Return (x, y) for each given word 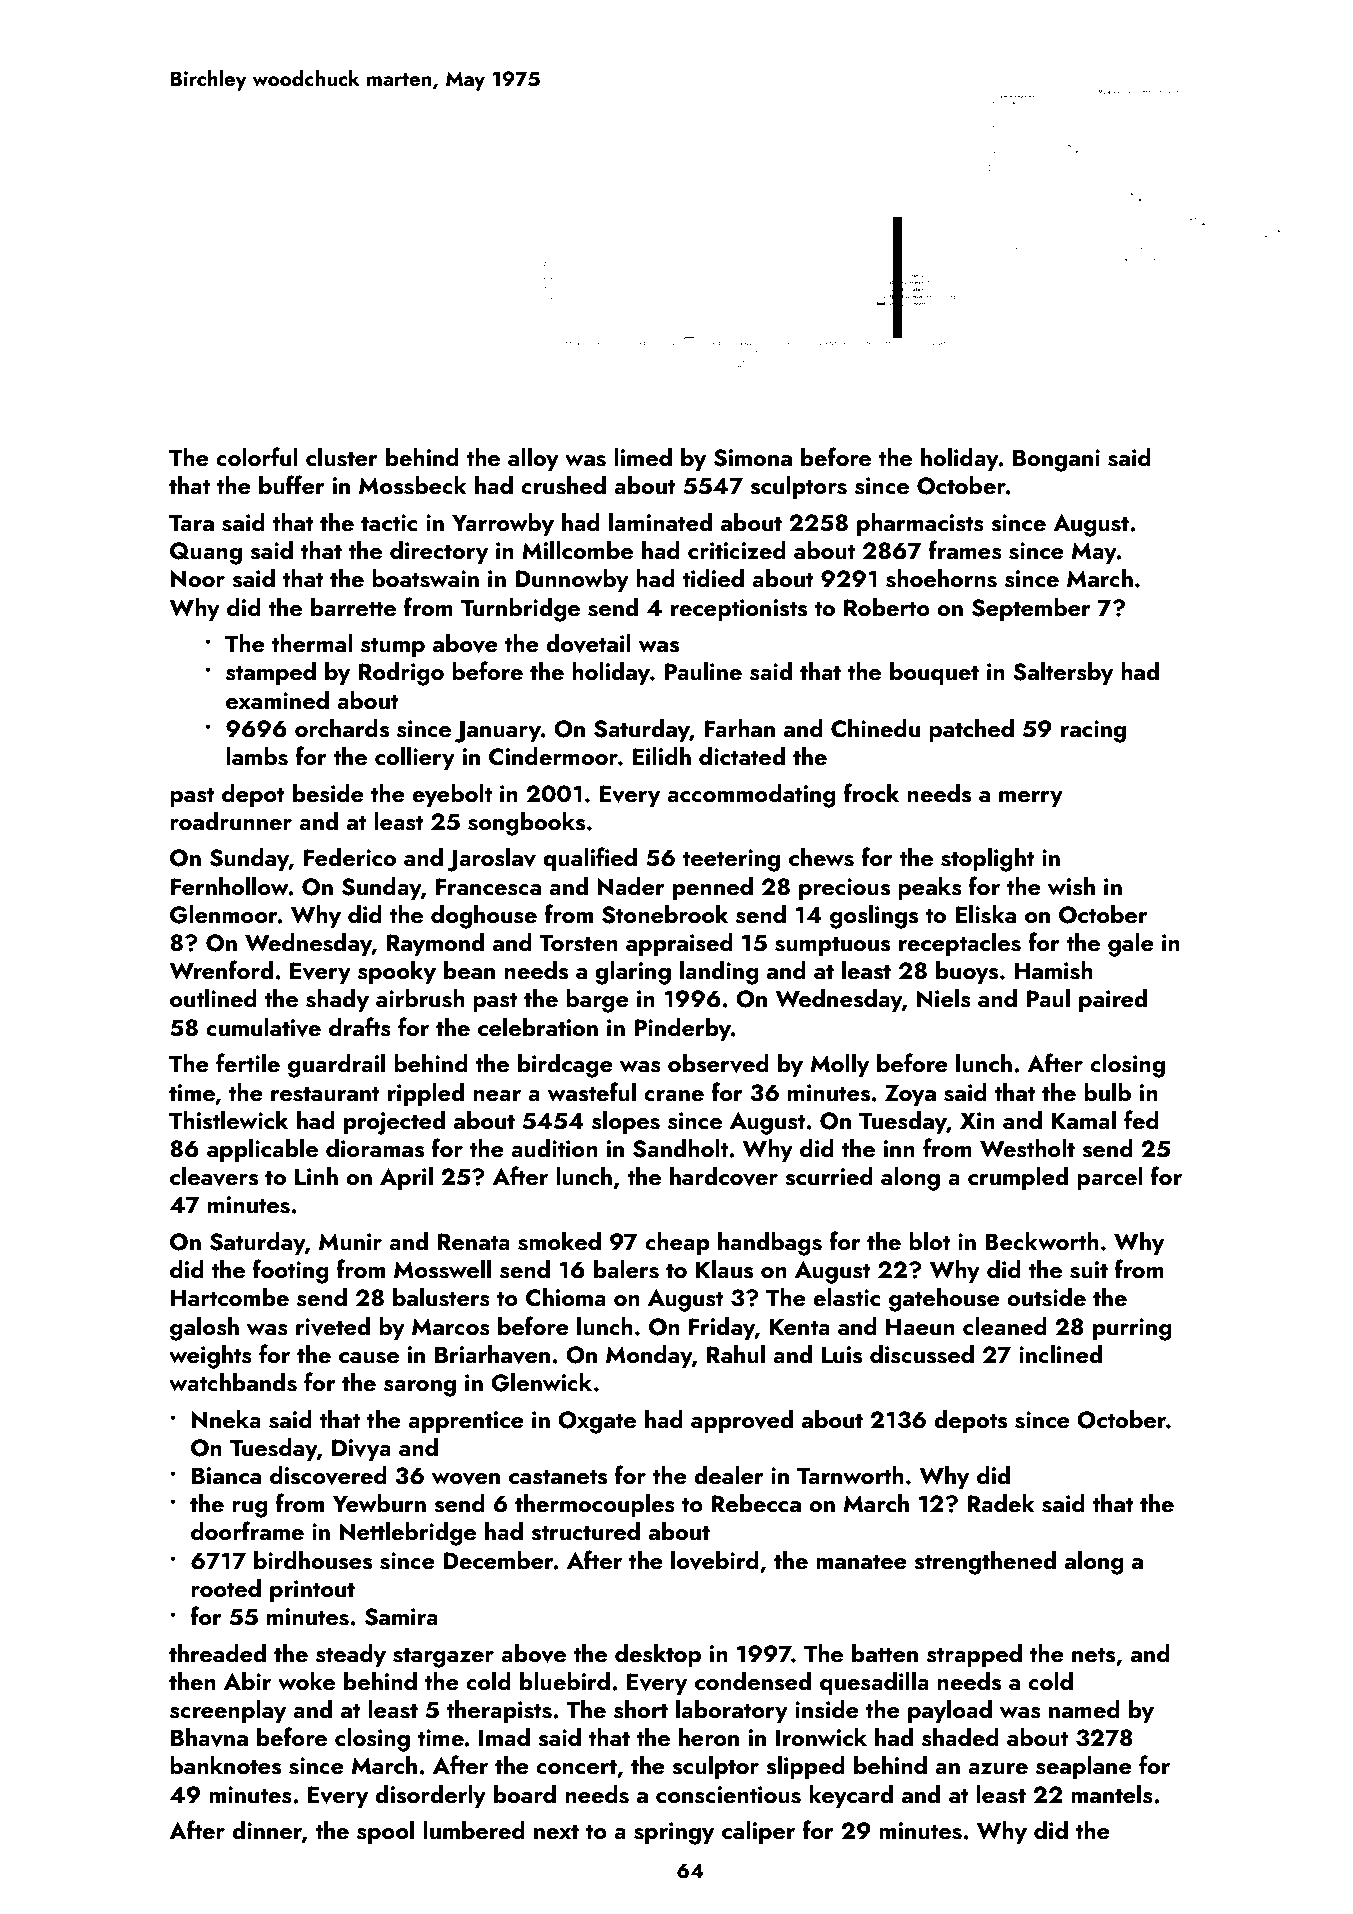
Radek (1001, 1503)
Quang (206, 553)
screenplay (228, 1711)
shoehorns (941, 578)
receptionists (739, 610)
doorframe (247, 1530)
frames (965, 550)
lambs (257, 756)
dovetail (588, 643)
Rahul (736, 1354)
